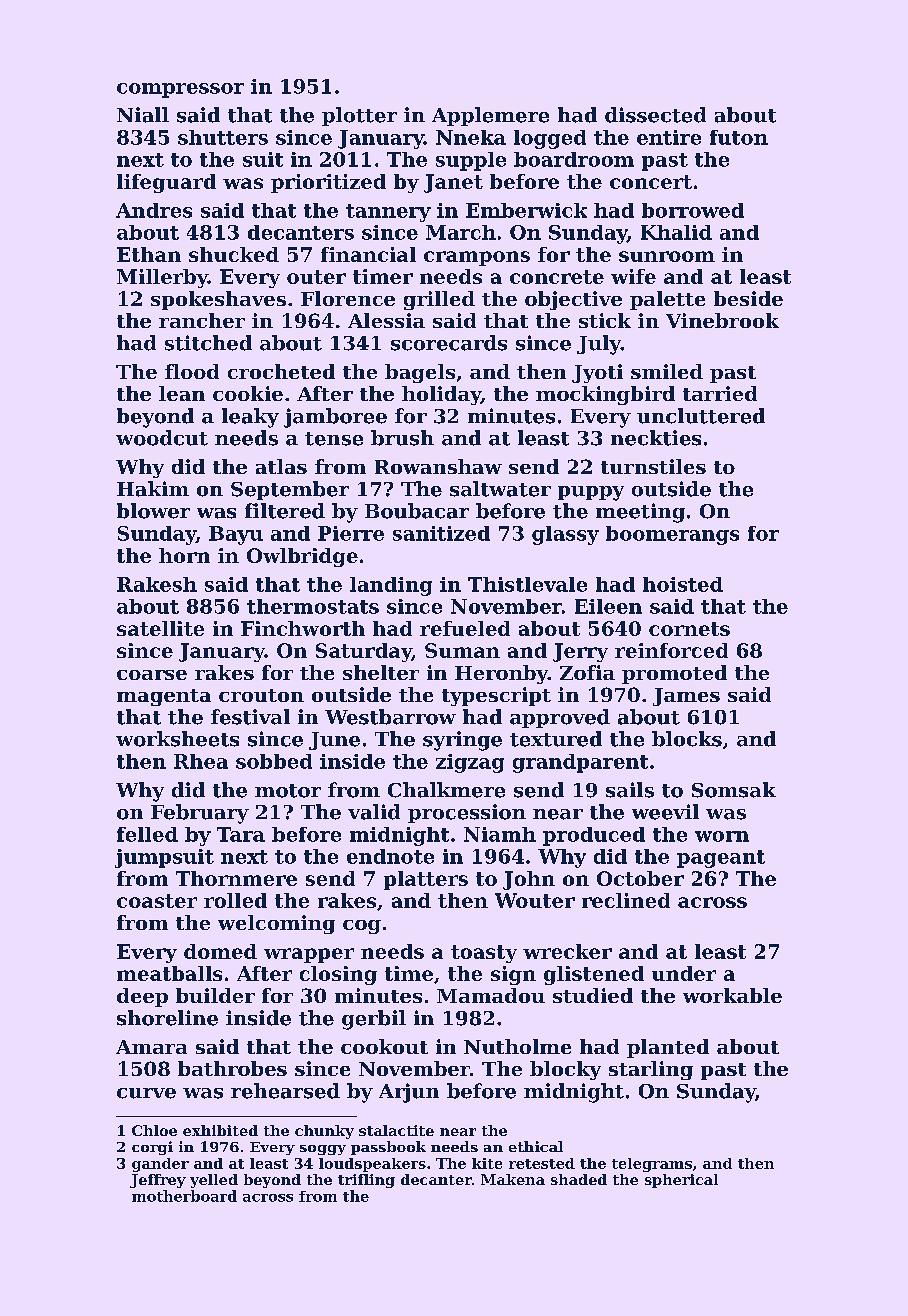 This page has height=1316, width=908. I want to click on Jeffrey, so click(158, 1181).
